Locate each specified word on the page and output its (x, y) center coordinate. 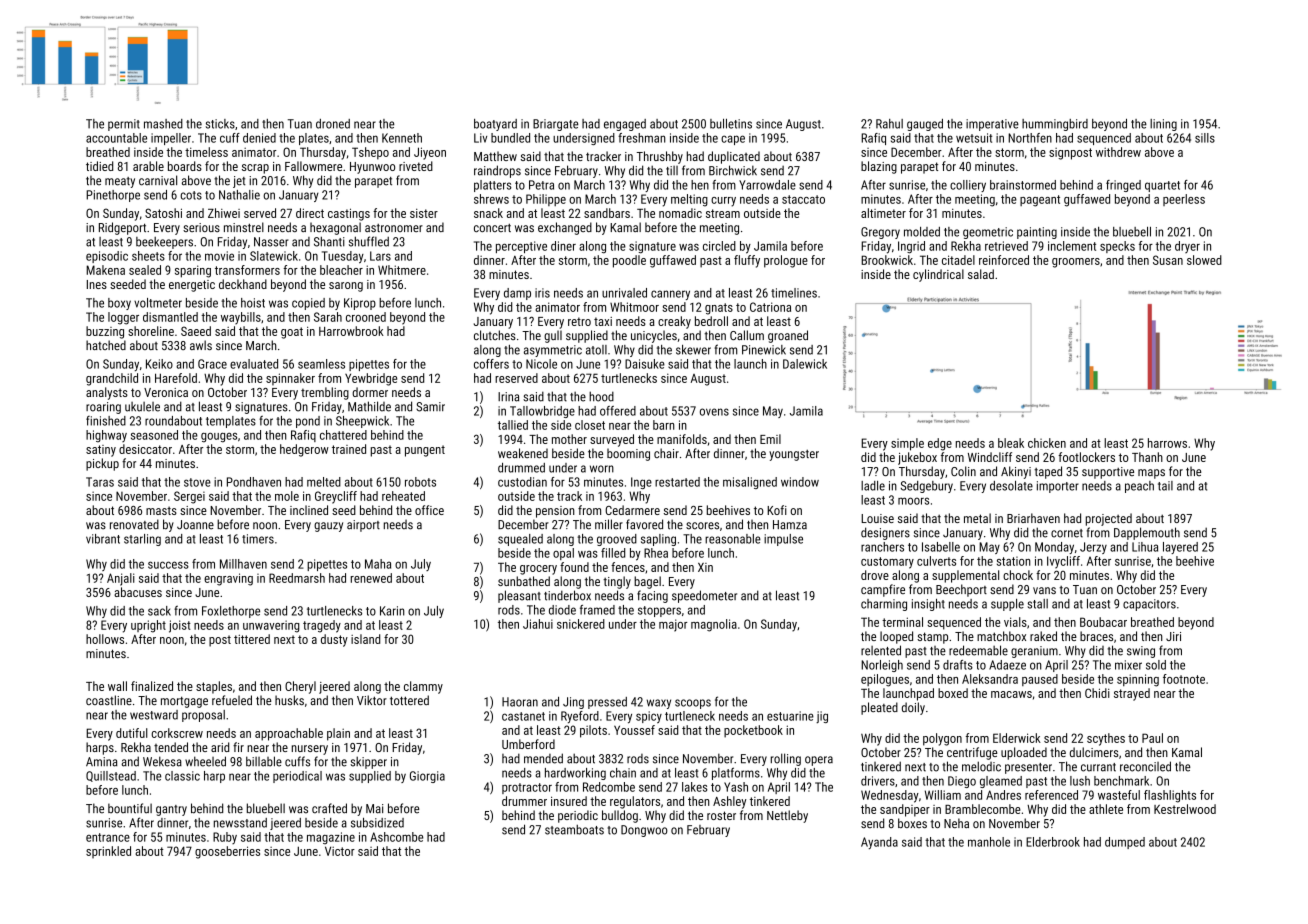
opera (819, 761)
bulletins (731, 124)
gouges (219, 438)
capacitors (1149, 605)
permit (124, 125)
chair (666, 453)
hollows (105, 639)
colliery (968, 186)
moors (913, 501)
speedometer (704, 596)
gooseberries (227, 852)
